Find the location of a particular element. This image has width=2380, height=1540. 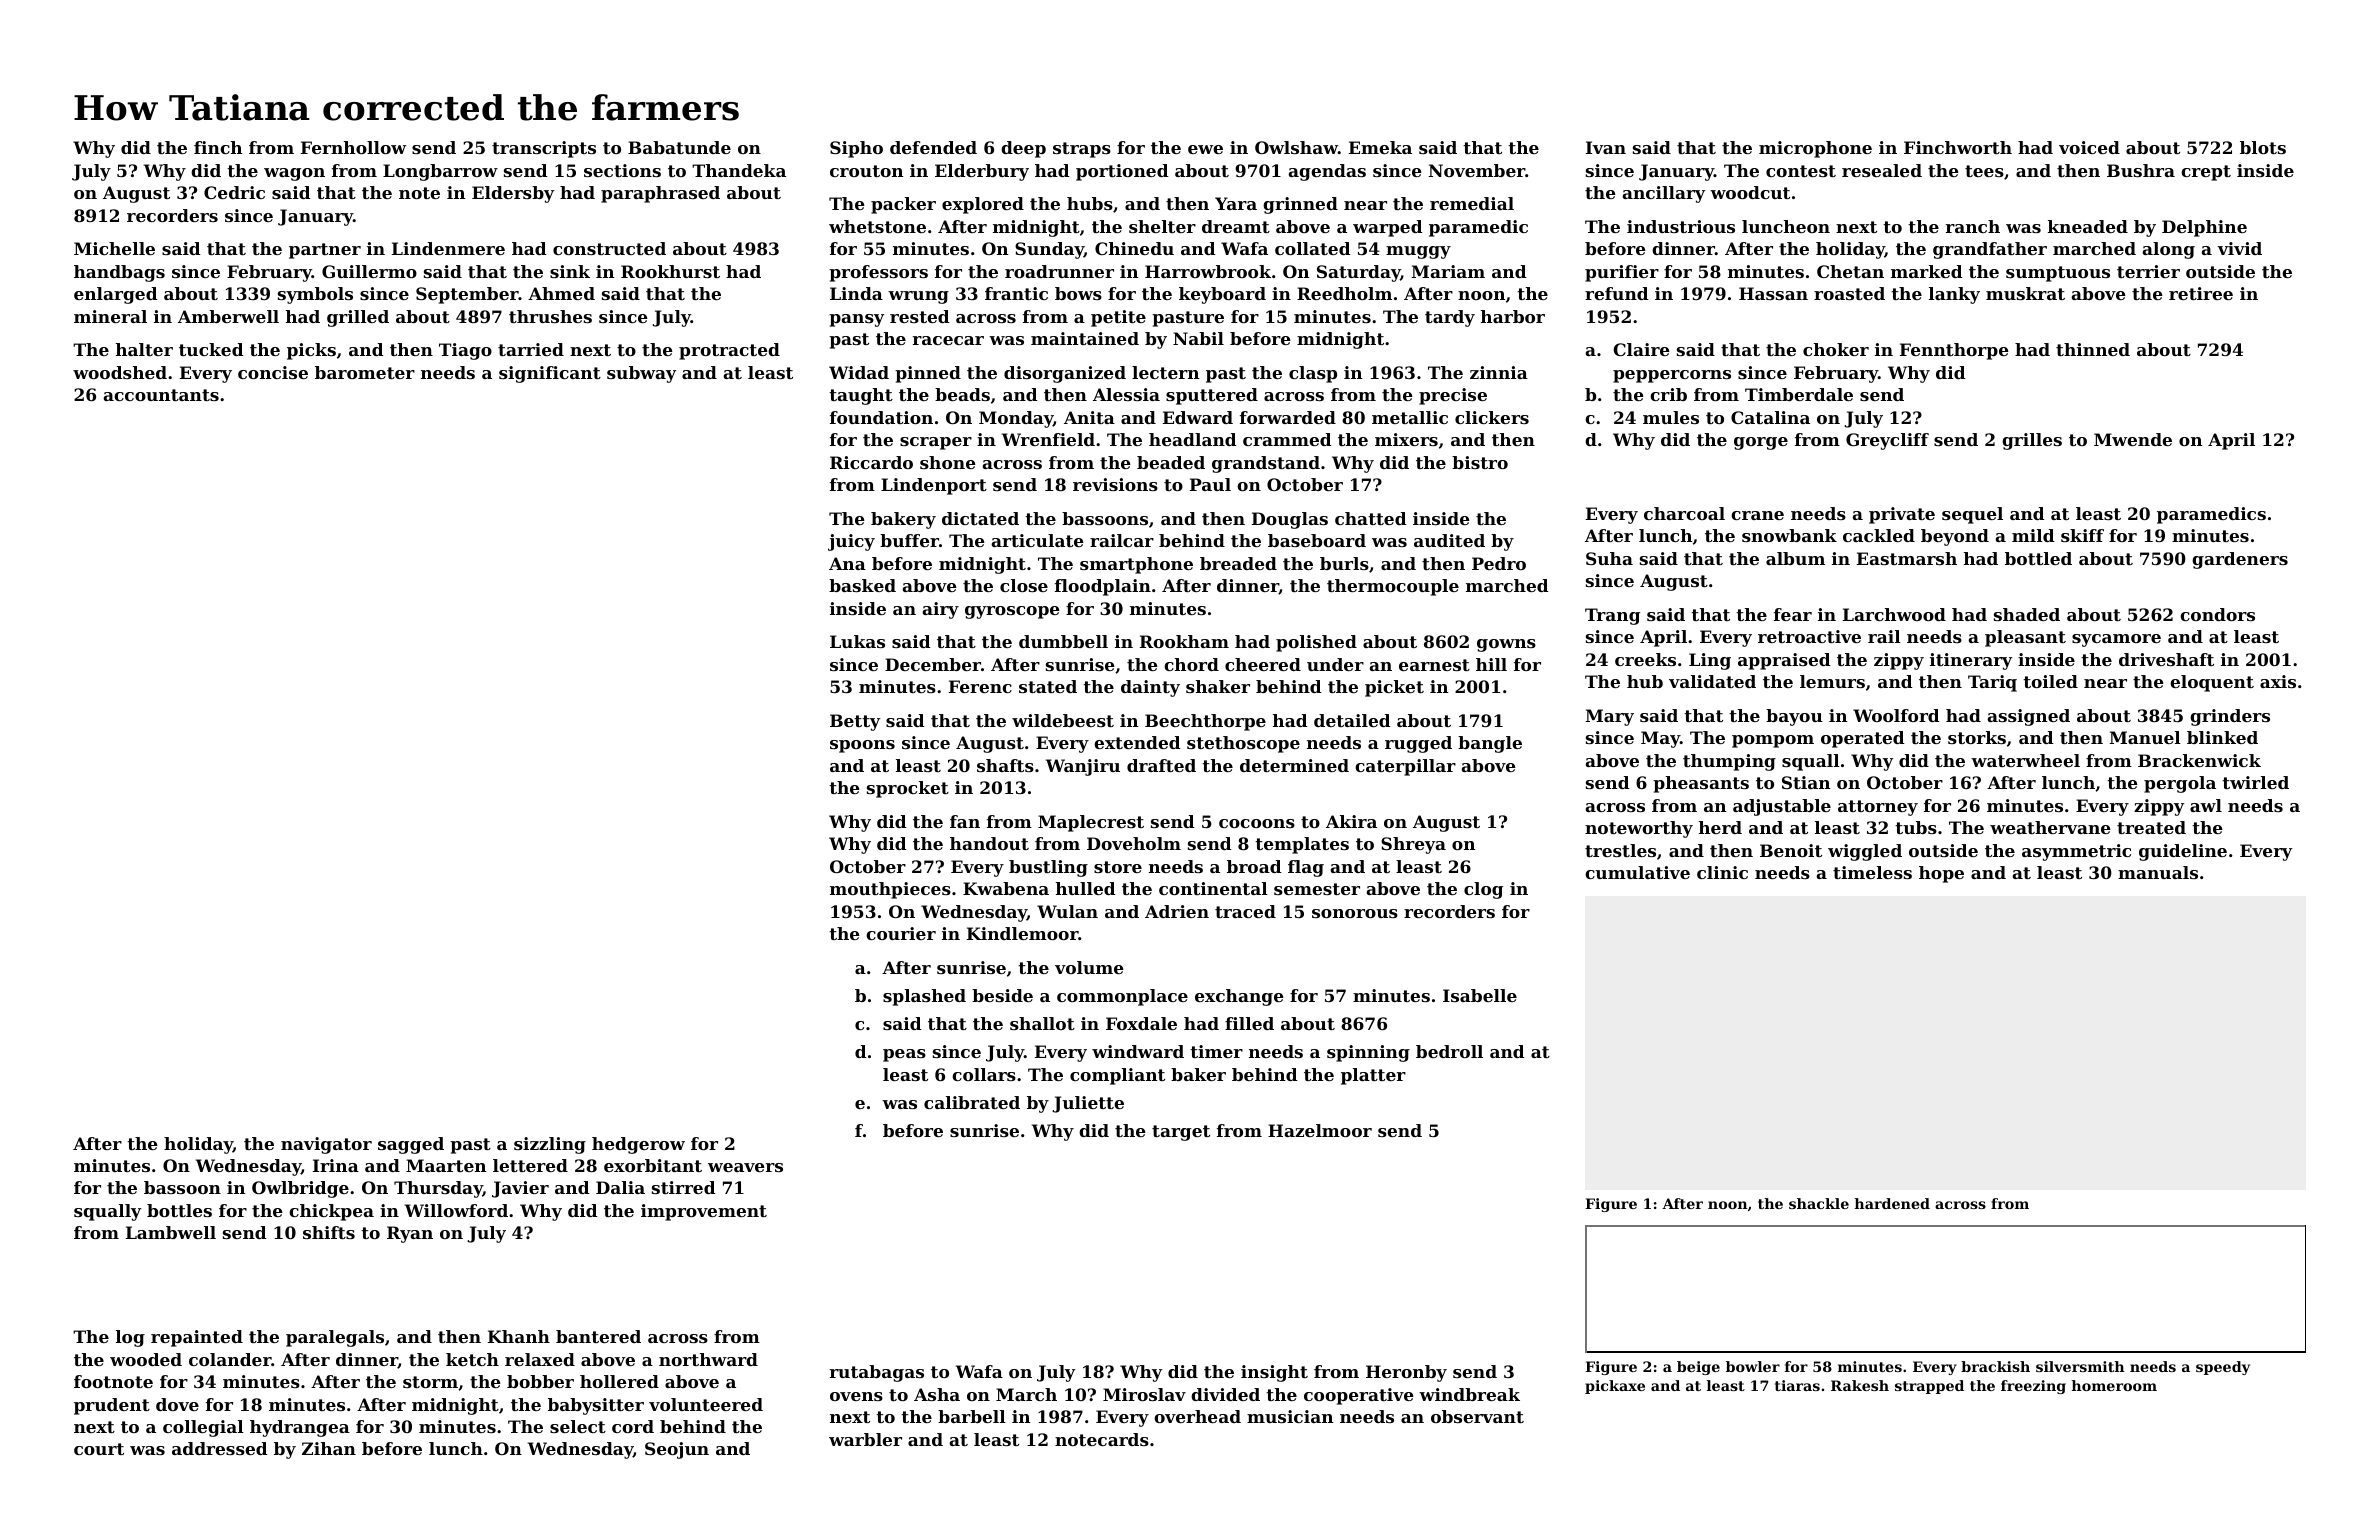

Lukas is located at coordinates (857, 641).
